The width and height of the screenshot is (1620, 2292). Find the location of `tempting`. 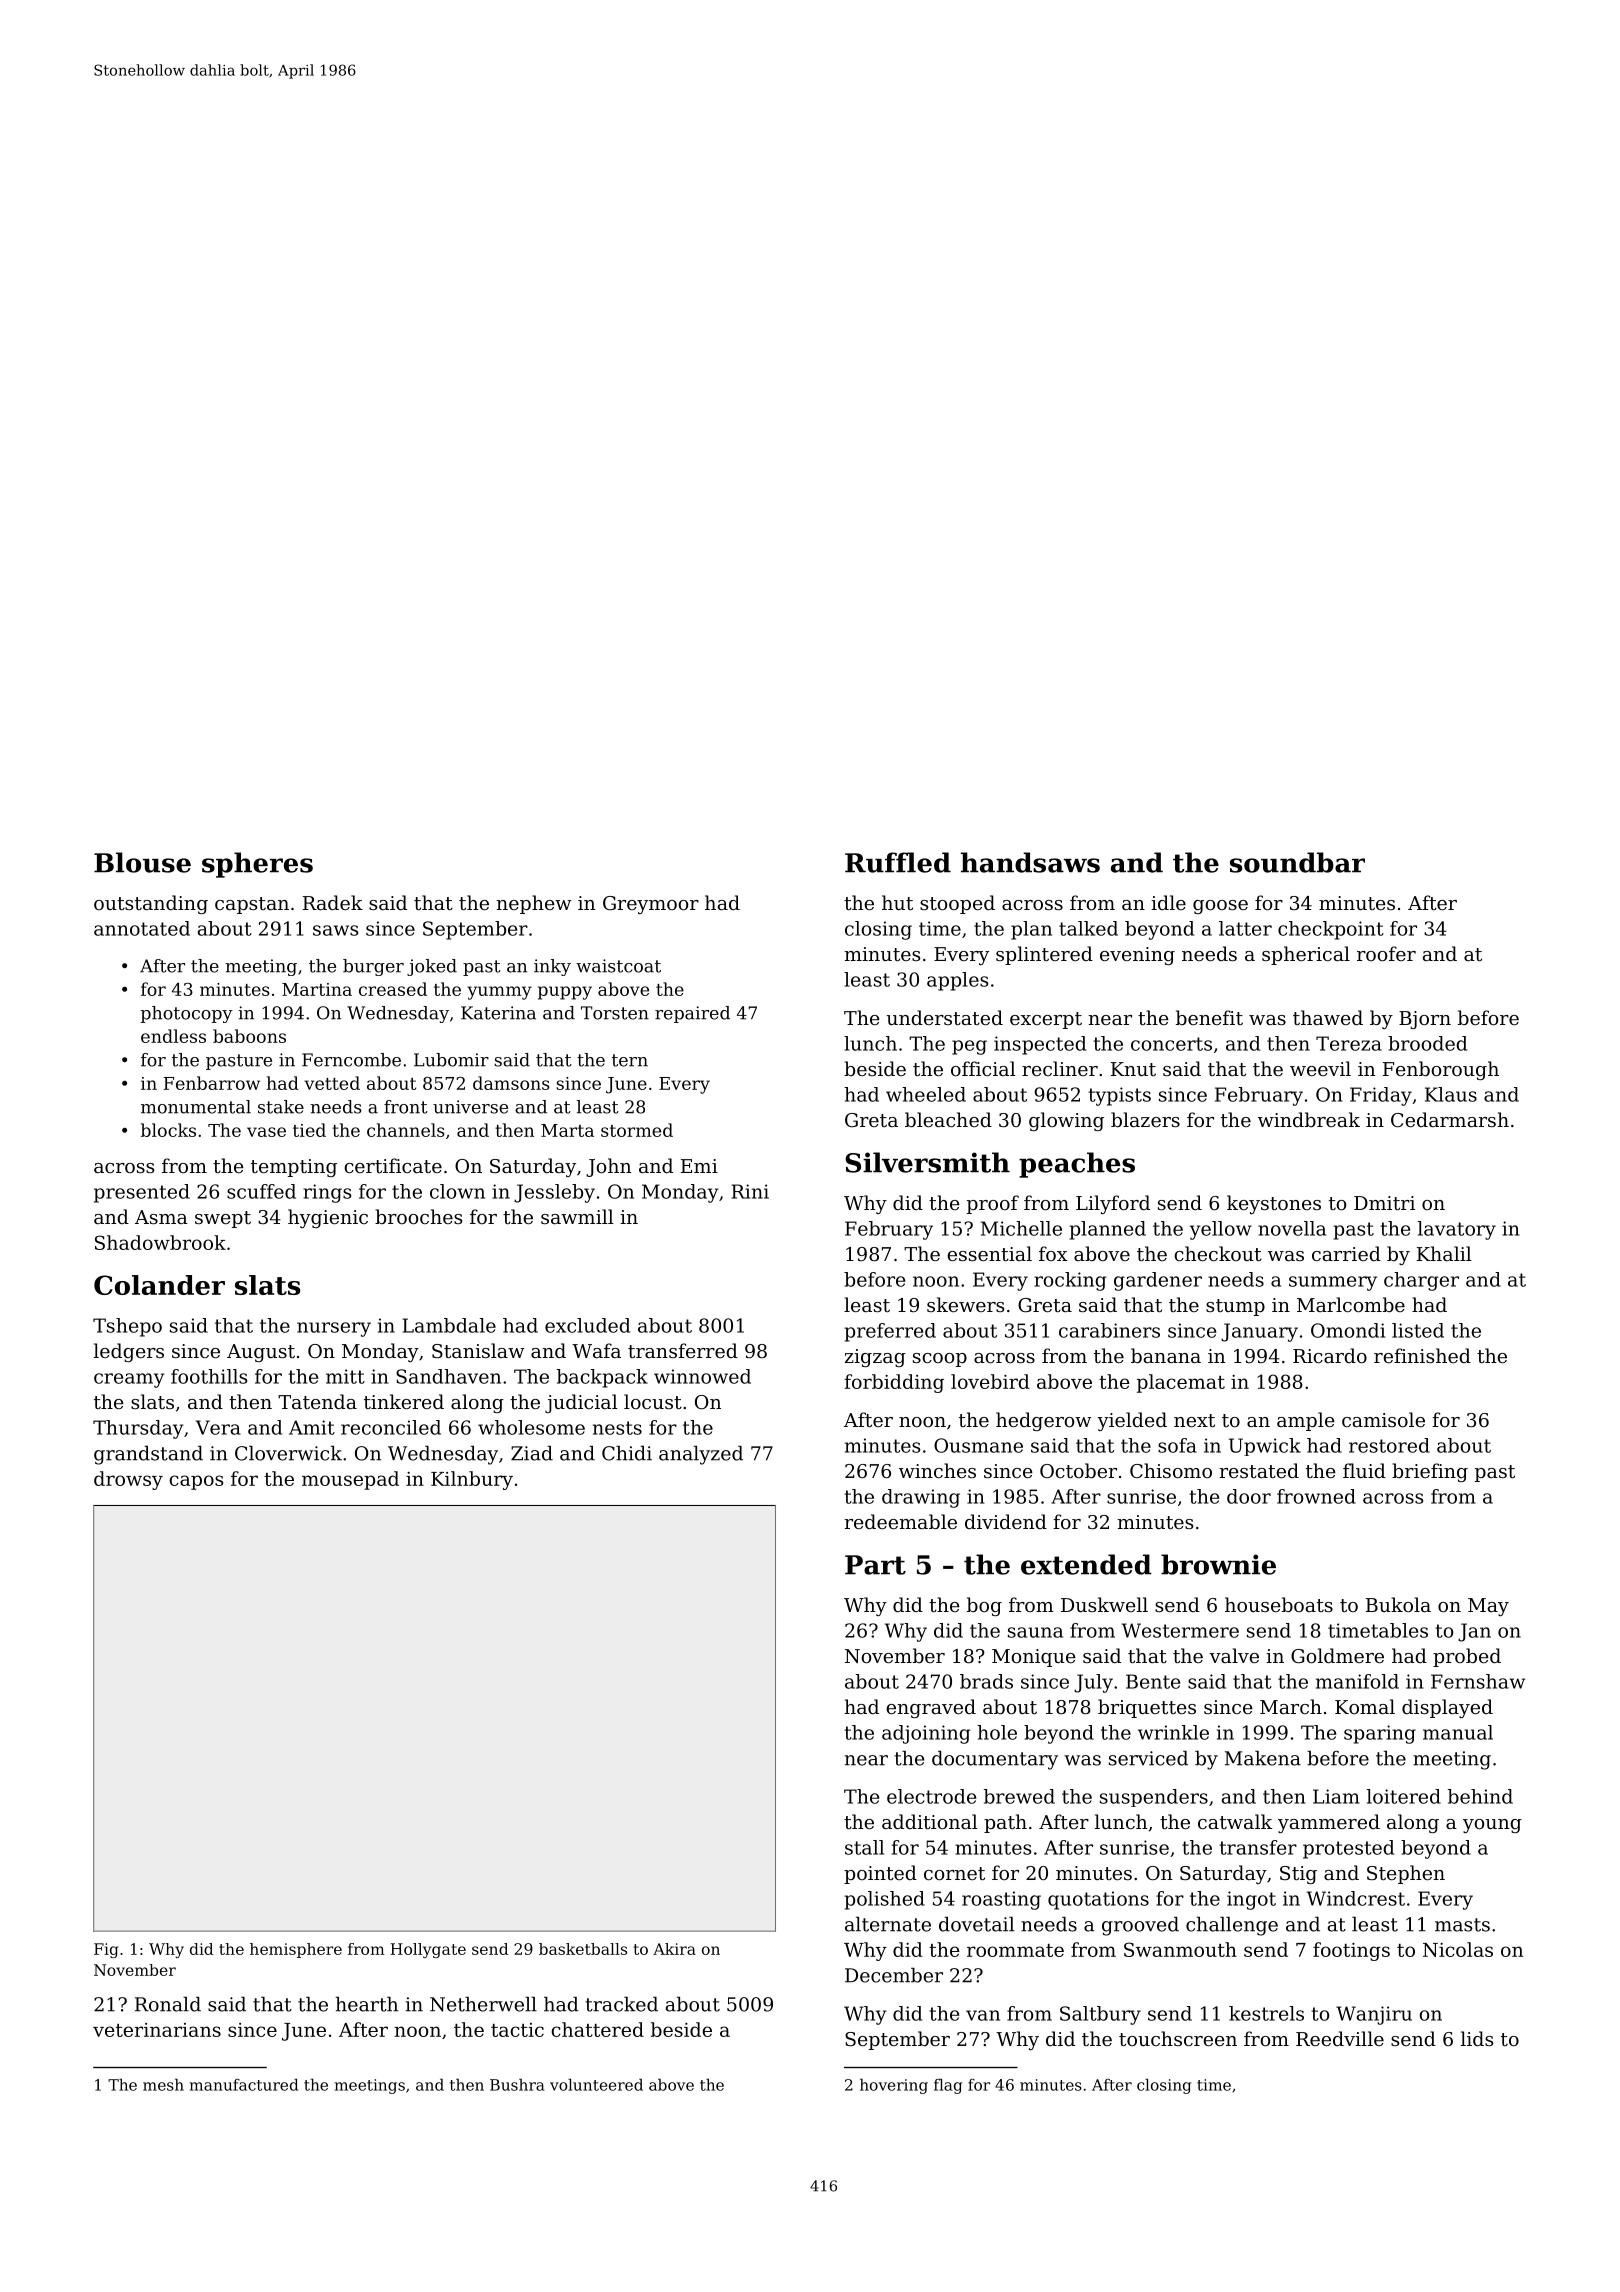

tempting is located at coordinates (294, 1168).
